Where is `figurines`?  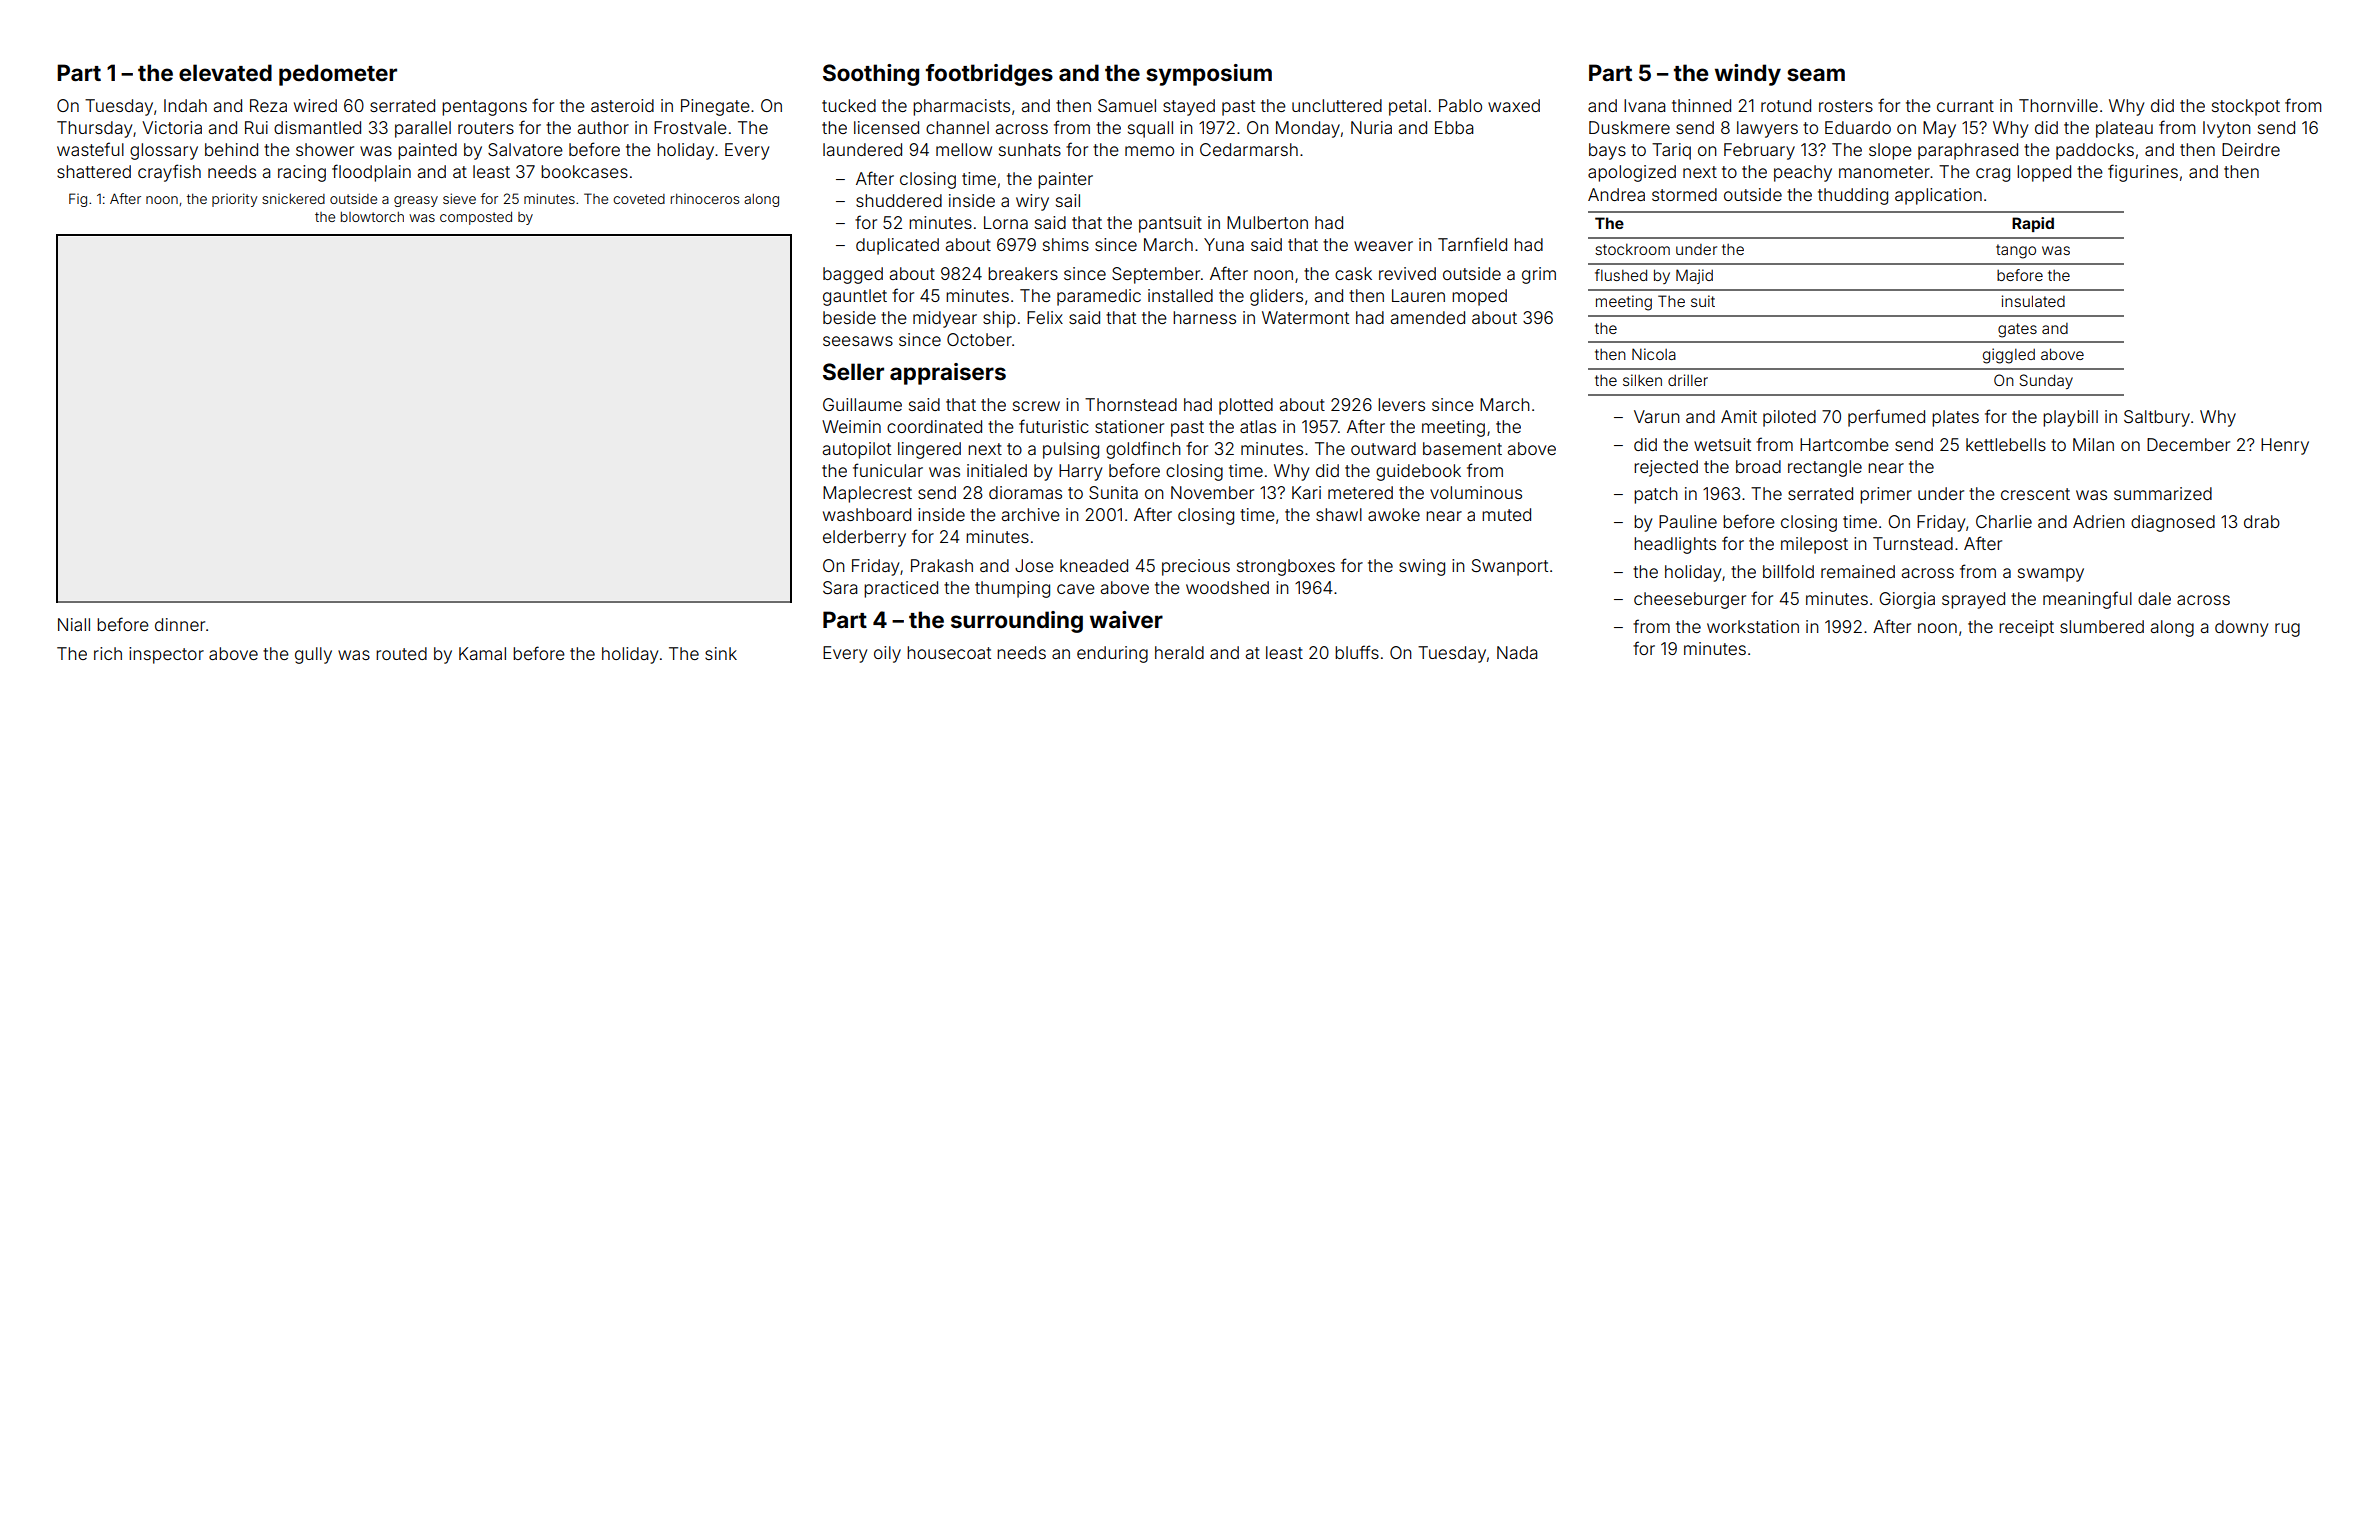 figurines is located at coordinates (2143, 173).
